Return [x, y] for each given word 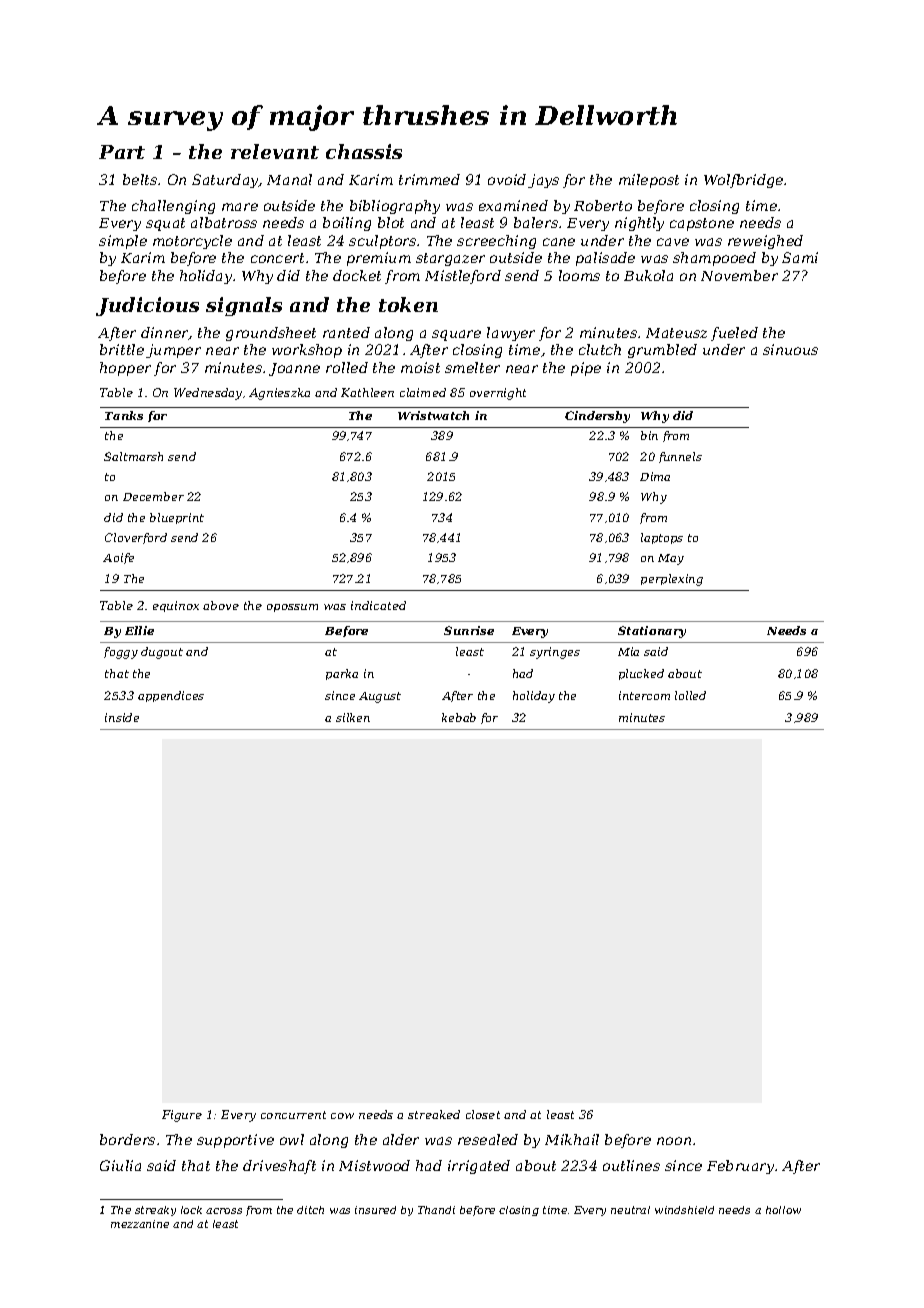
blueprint [177, 518]
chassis [364, 151]
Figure [182, 1116]
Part [122, 152]
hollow [783, 1210]
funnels [680, 457]
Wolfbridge [743, 181]
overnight [498, 394]
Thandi [436, 1210]
